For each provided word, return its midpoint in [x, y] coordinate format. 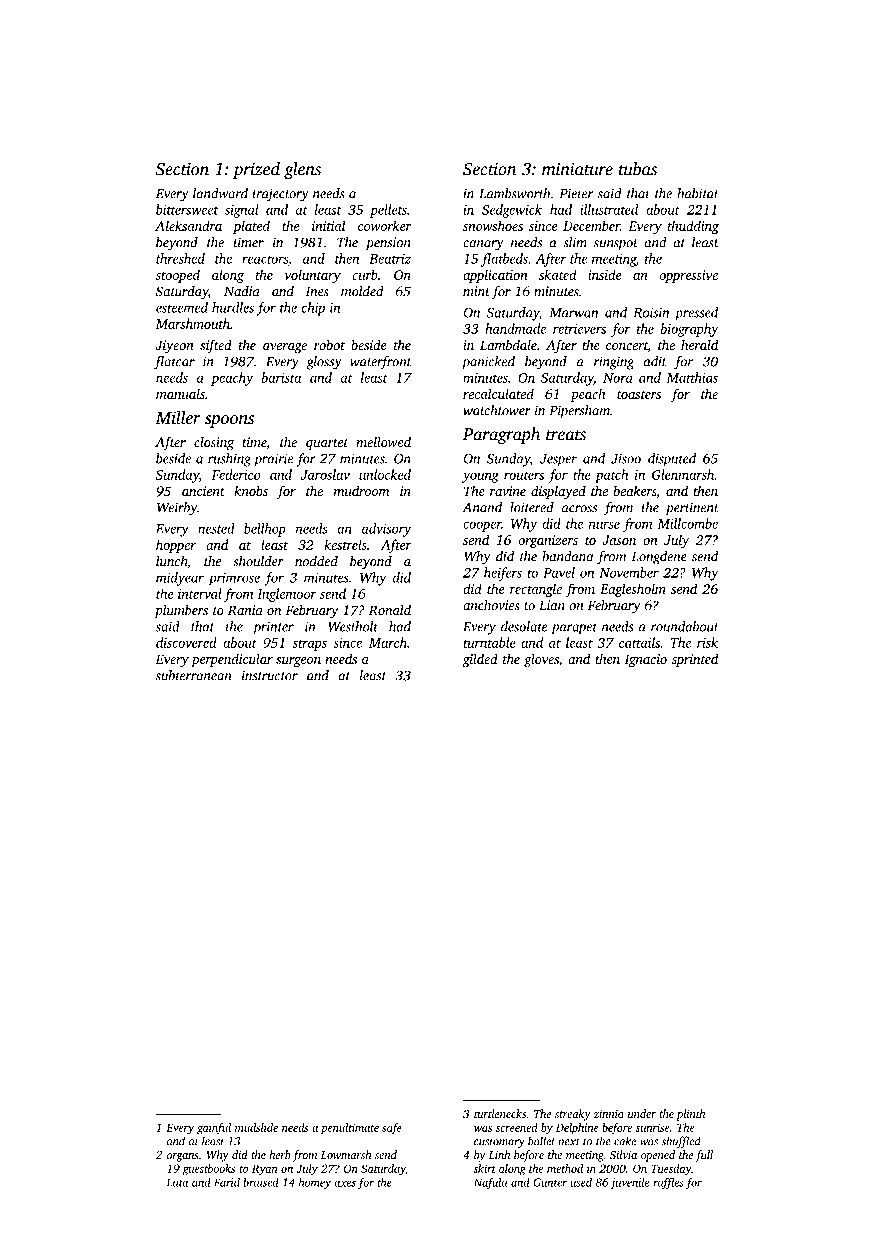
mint [476, 291]
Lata [177, 1182]
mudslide [256, 1127]
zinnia [609, 1114]
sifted [216, 346]
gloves [541, 660]
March [388, 642]
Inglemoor [286, 595]
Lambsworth [515, 193]
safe [392, 1129]
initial [328, 225]
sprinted [695, 660]
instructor [270, 675]
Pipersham [579, 412]
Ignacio [646, 660]
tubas [638, 169]
